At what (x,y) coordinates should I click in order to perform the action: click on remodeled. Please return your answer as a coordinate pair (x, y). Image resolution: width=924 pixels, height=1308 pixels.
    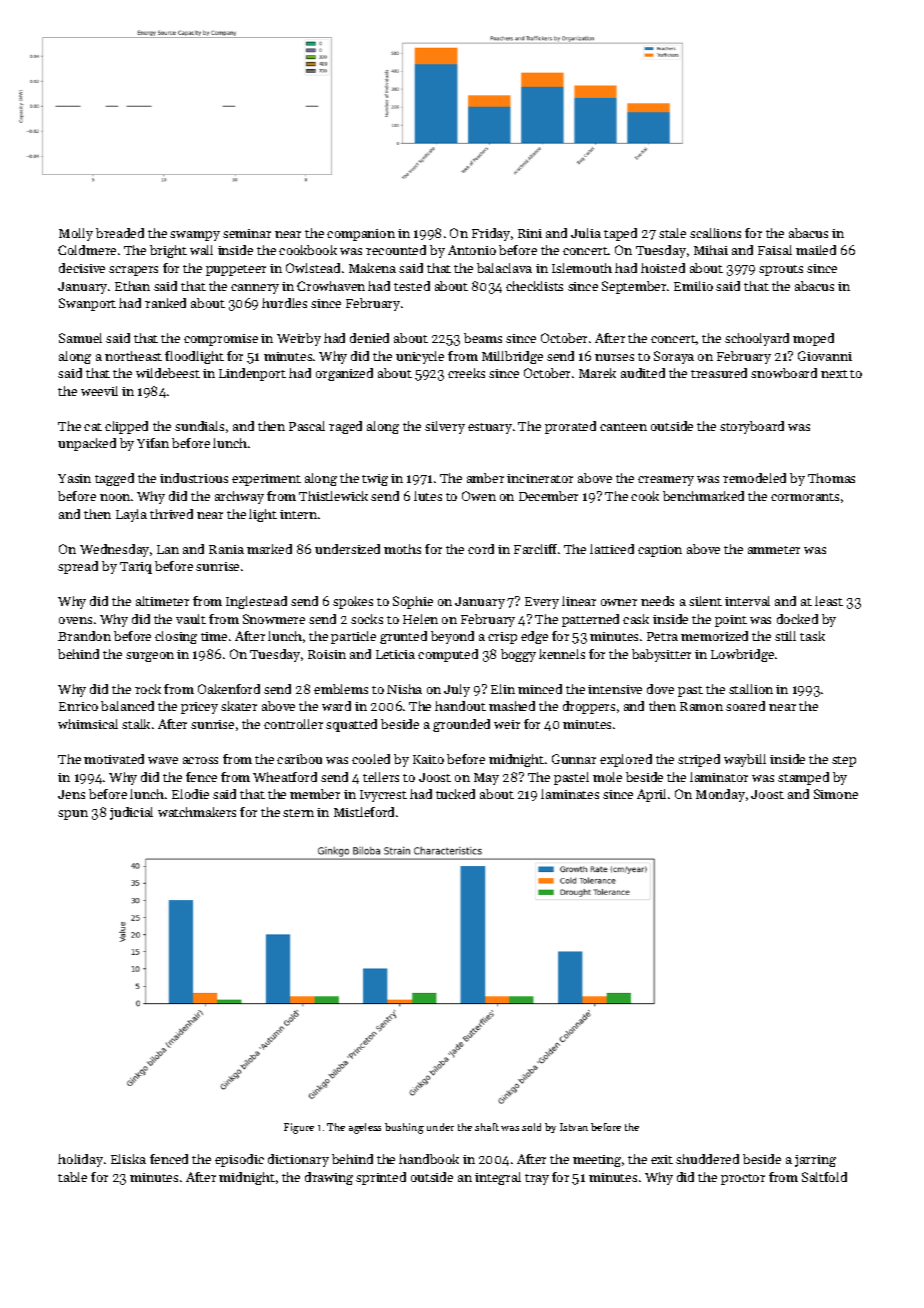
    Looking at the image, I should click on (754, 478).
